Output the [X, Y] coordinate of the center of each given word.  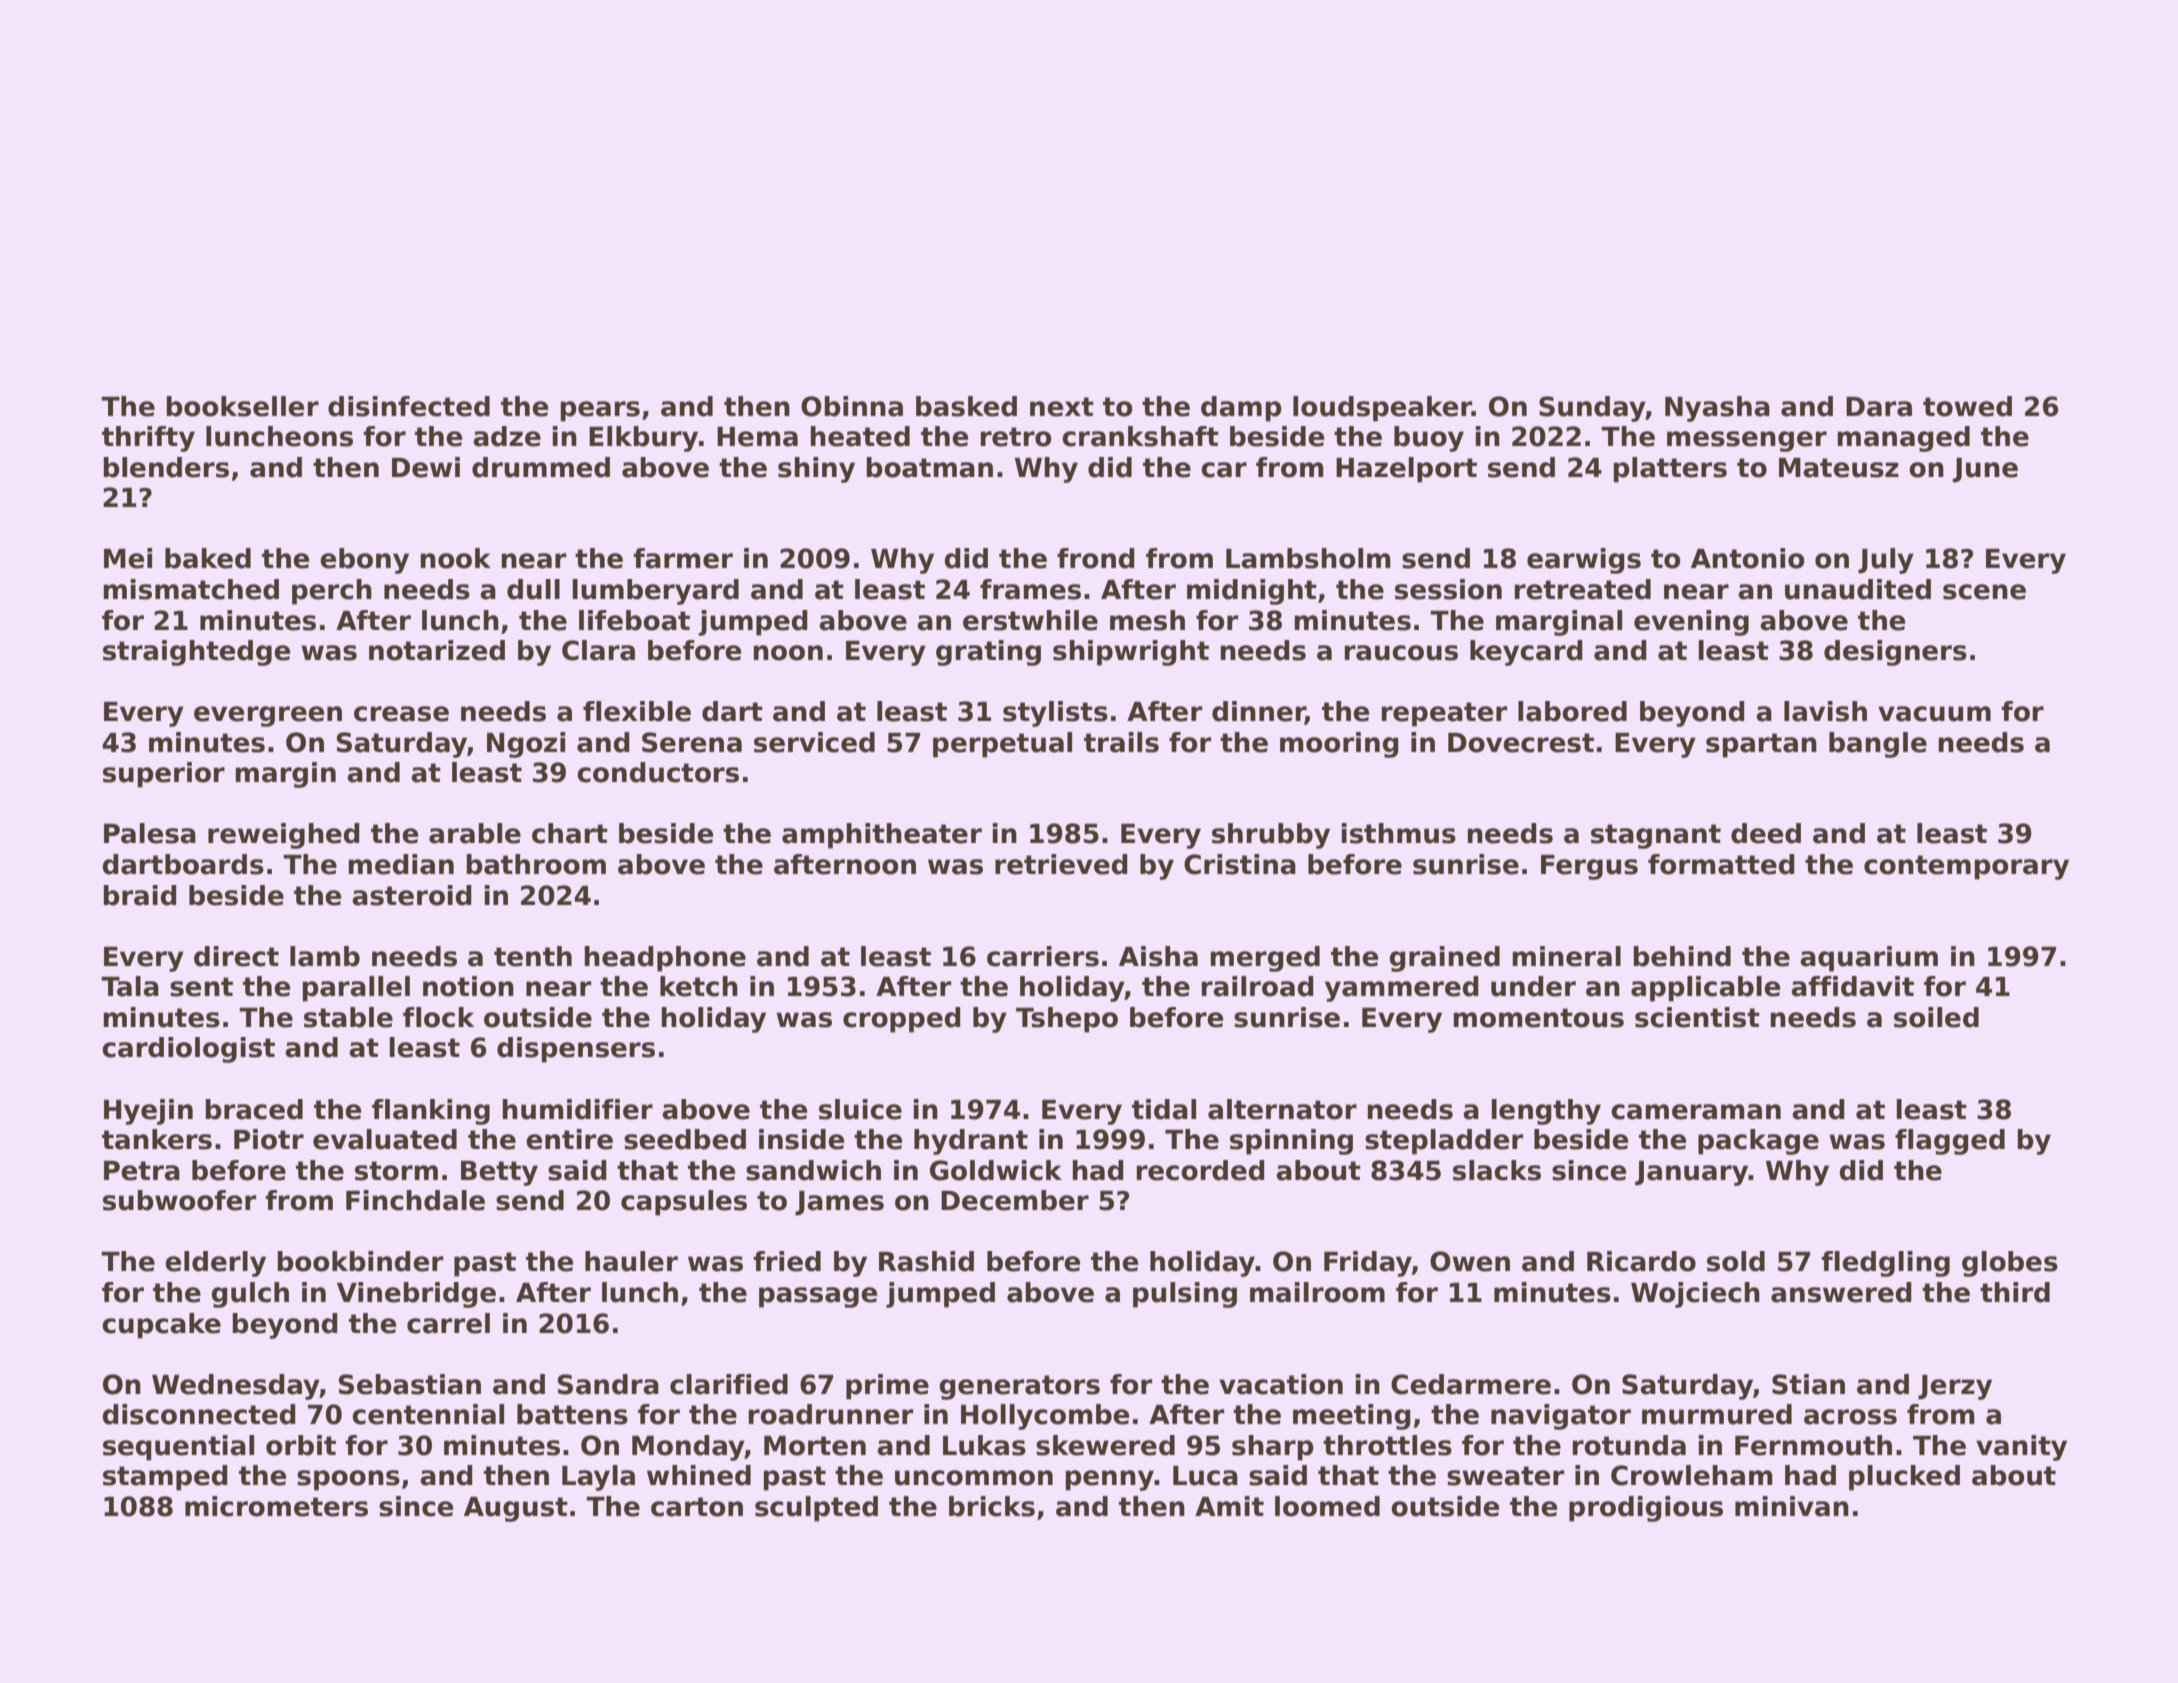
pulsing [1185, 1295]
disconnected [199, 1414]
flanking [431, 1112]
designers [1895, 653]
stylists [1055, 714]
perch [332, 592]
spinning [1291, 1142]
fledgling [1885, 1264]
